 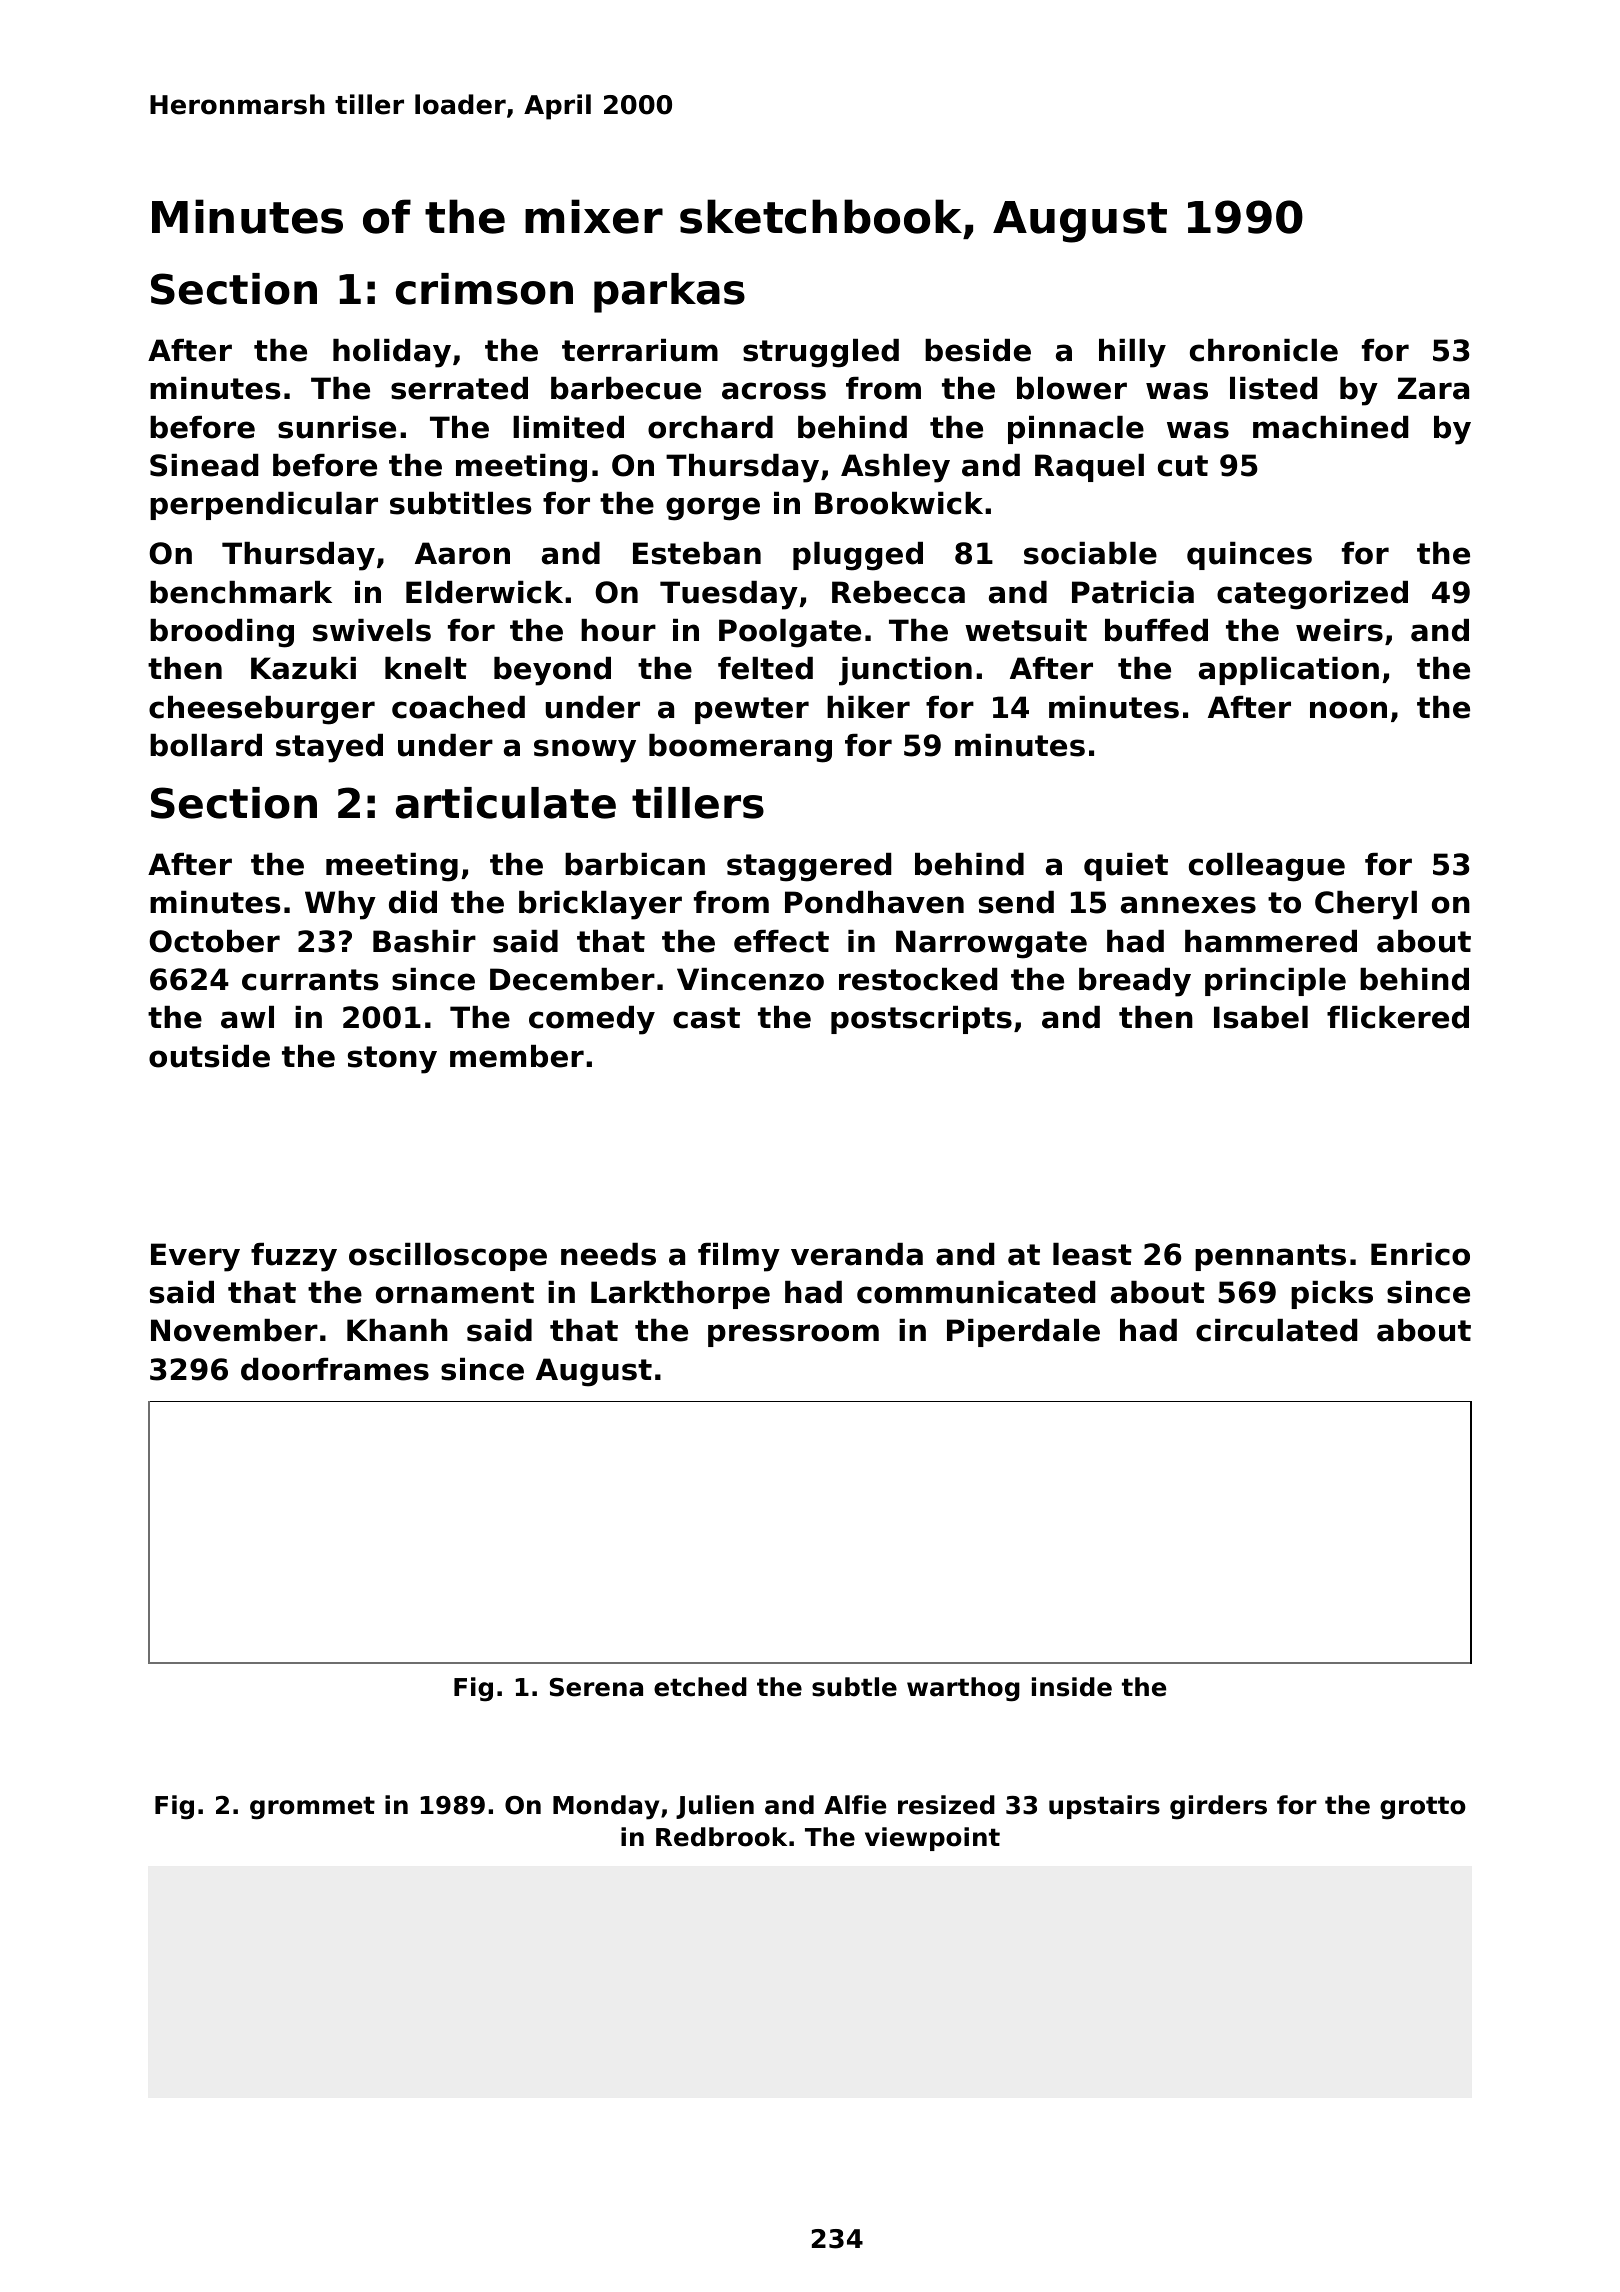 I want to click on grommet, so click(x=312, y=1808).
